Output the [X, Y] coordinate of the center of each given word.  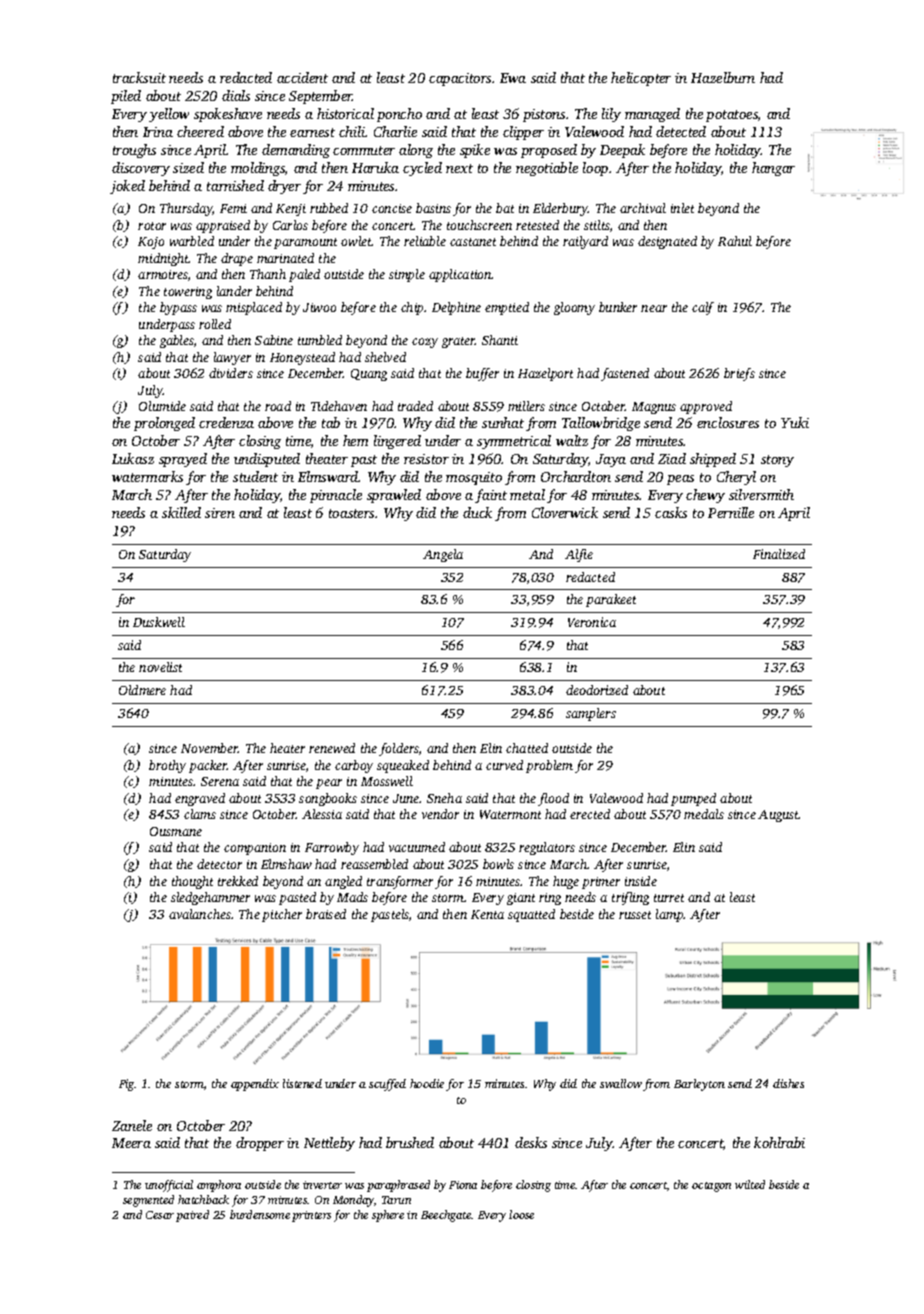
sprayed [183, 460]
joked [127, 187]
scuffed [387, 1085]
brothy [167, 766]
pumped [693, 799]
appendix [255, 1085]
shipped [713, 460]
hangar [773, 169]
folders [399, 749]
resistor [426, 459]
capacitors [460, 79]
